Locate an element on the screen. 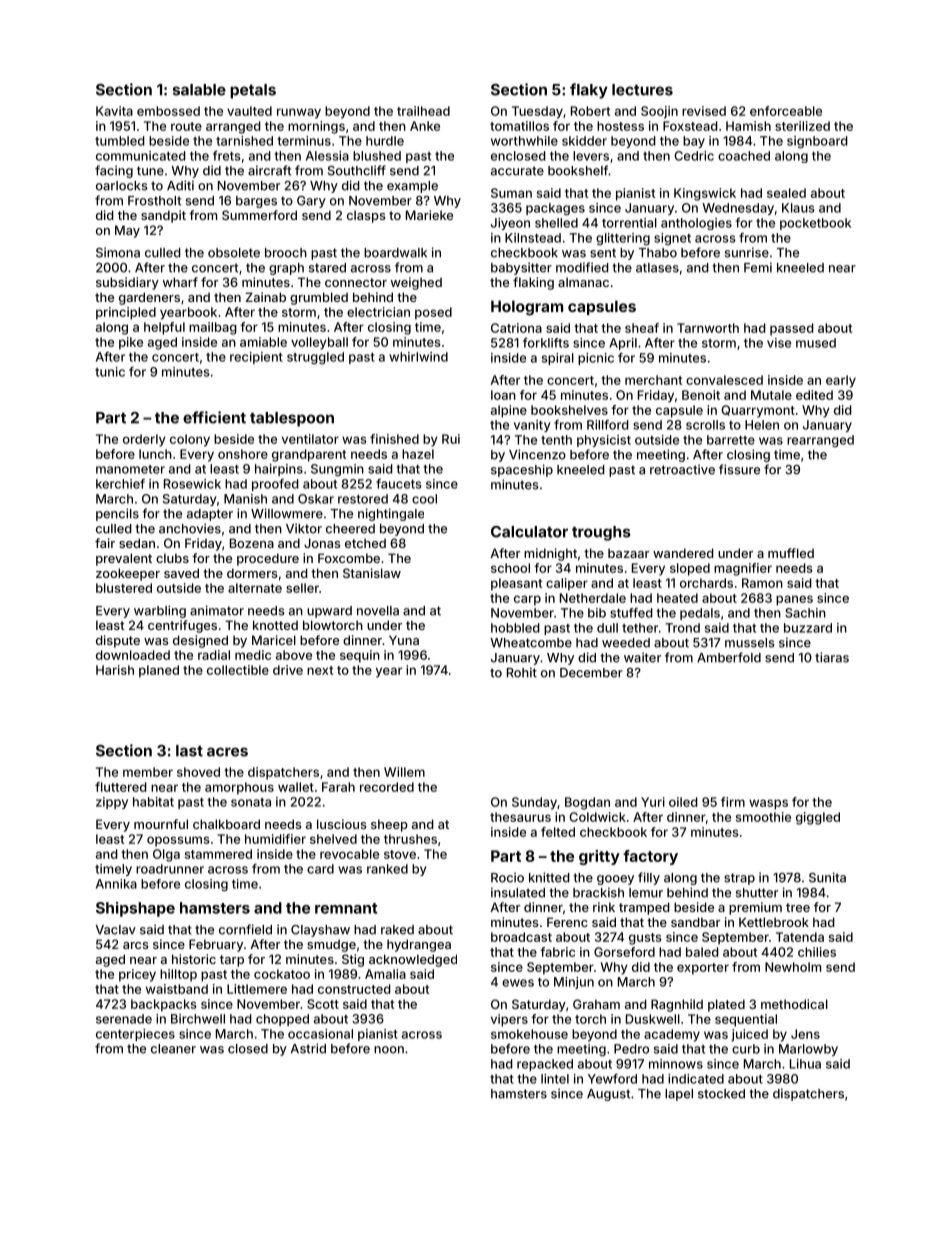 The height and width of the screenshot is (1233, 952). wallet is located at coordinates (296, 787).
